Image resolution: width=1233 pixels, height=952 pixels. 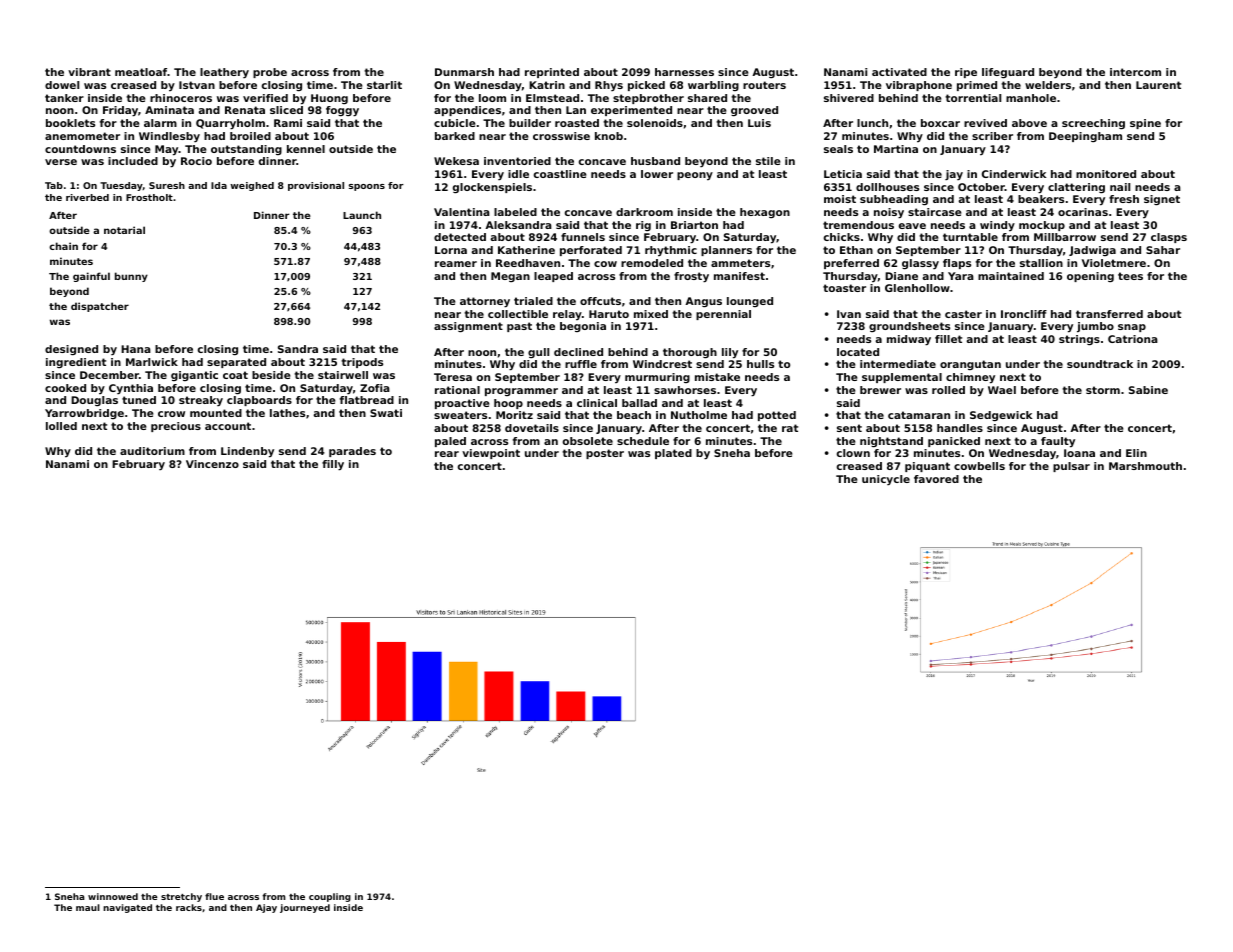 I want to click on journeyed, so click(x=305, y=908).
